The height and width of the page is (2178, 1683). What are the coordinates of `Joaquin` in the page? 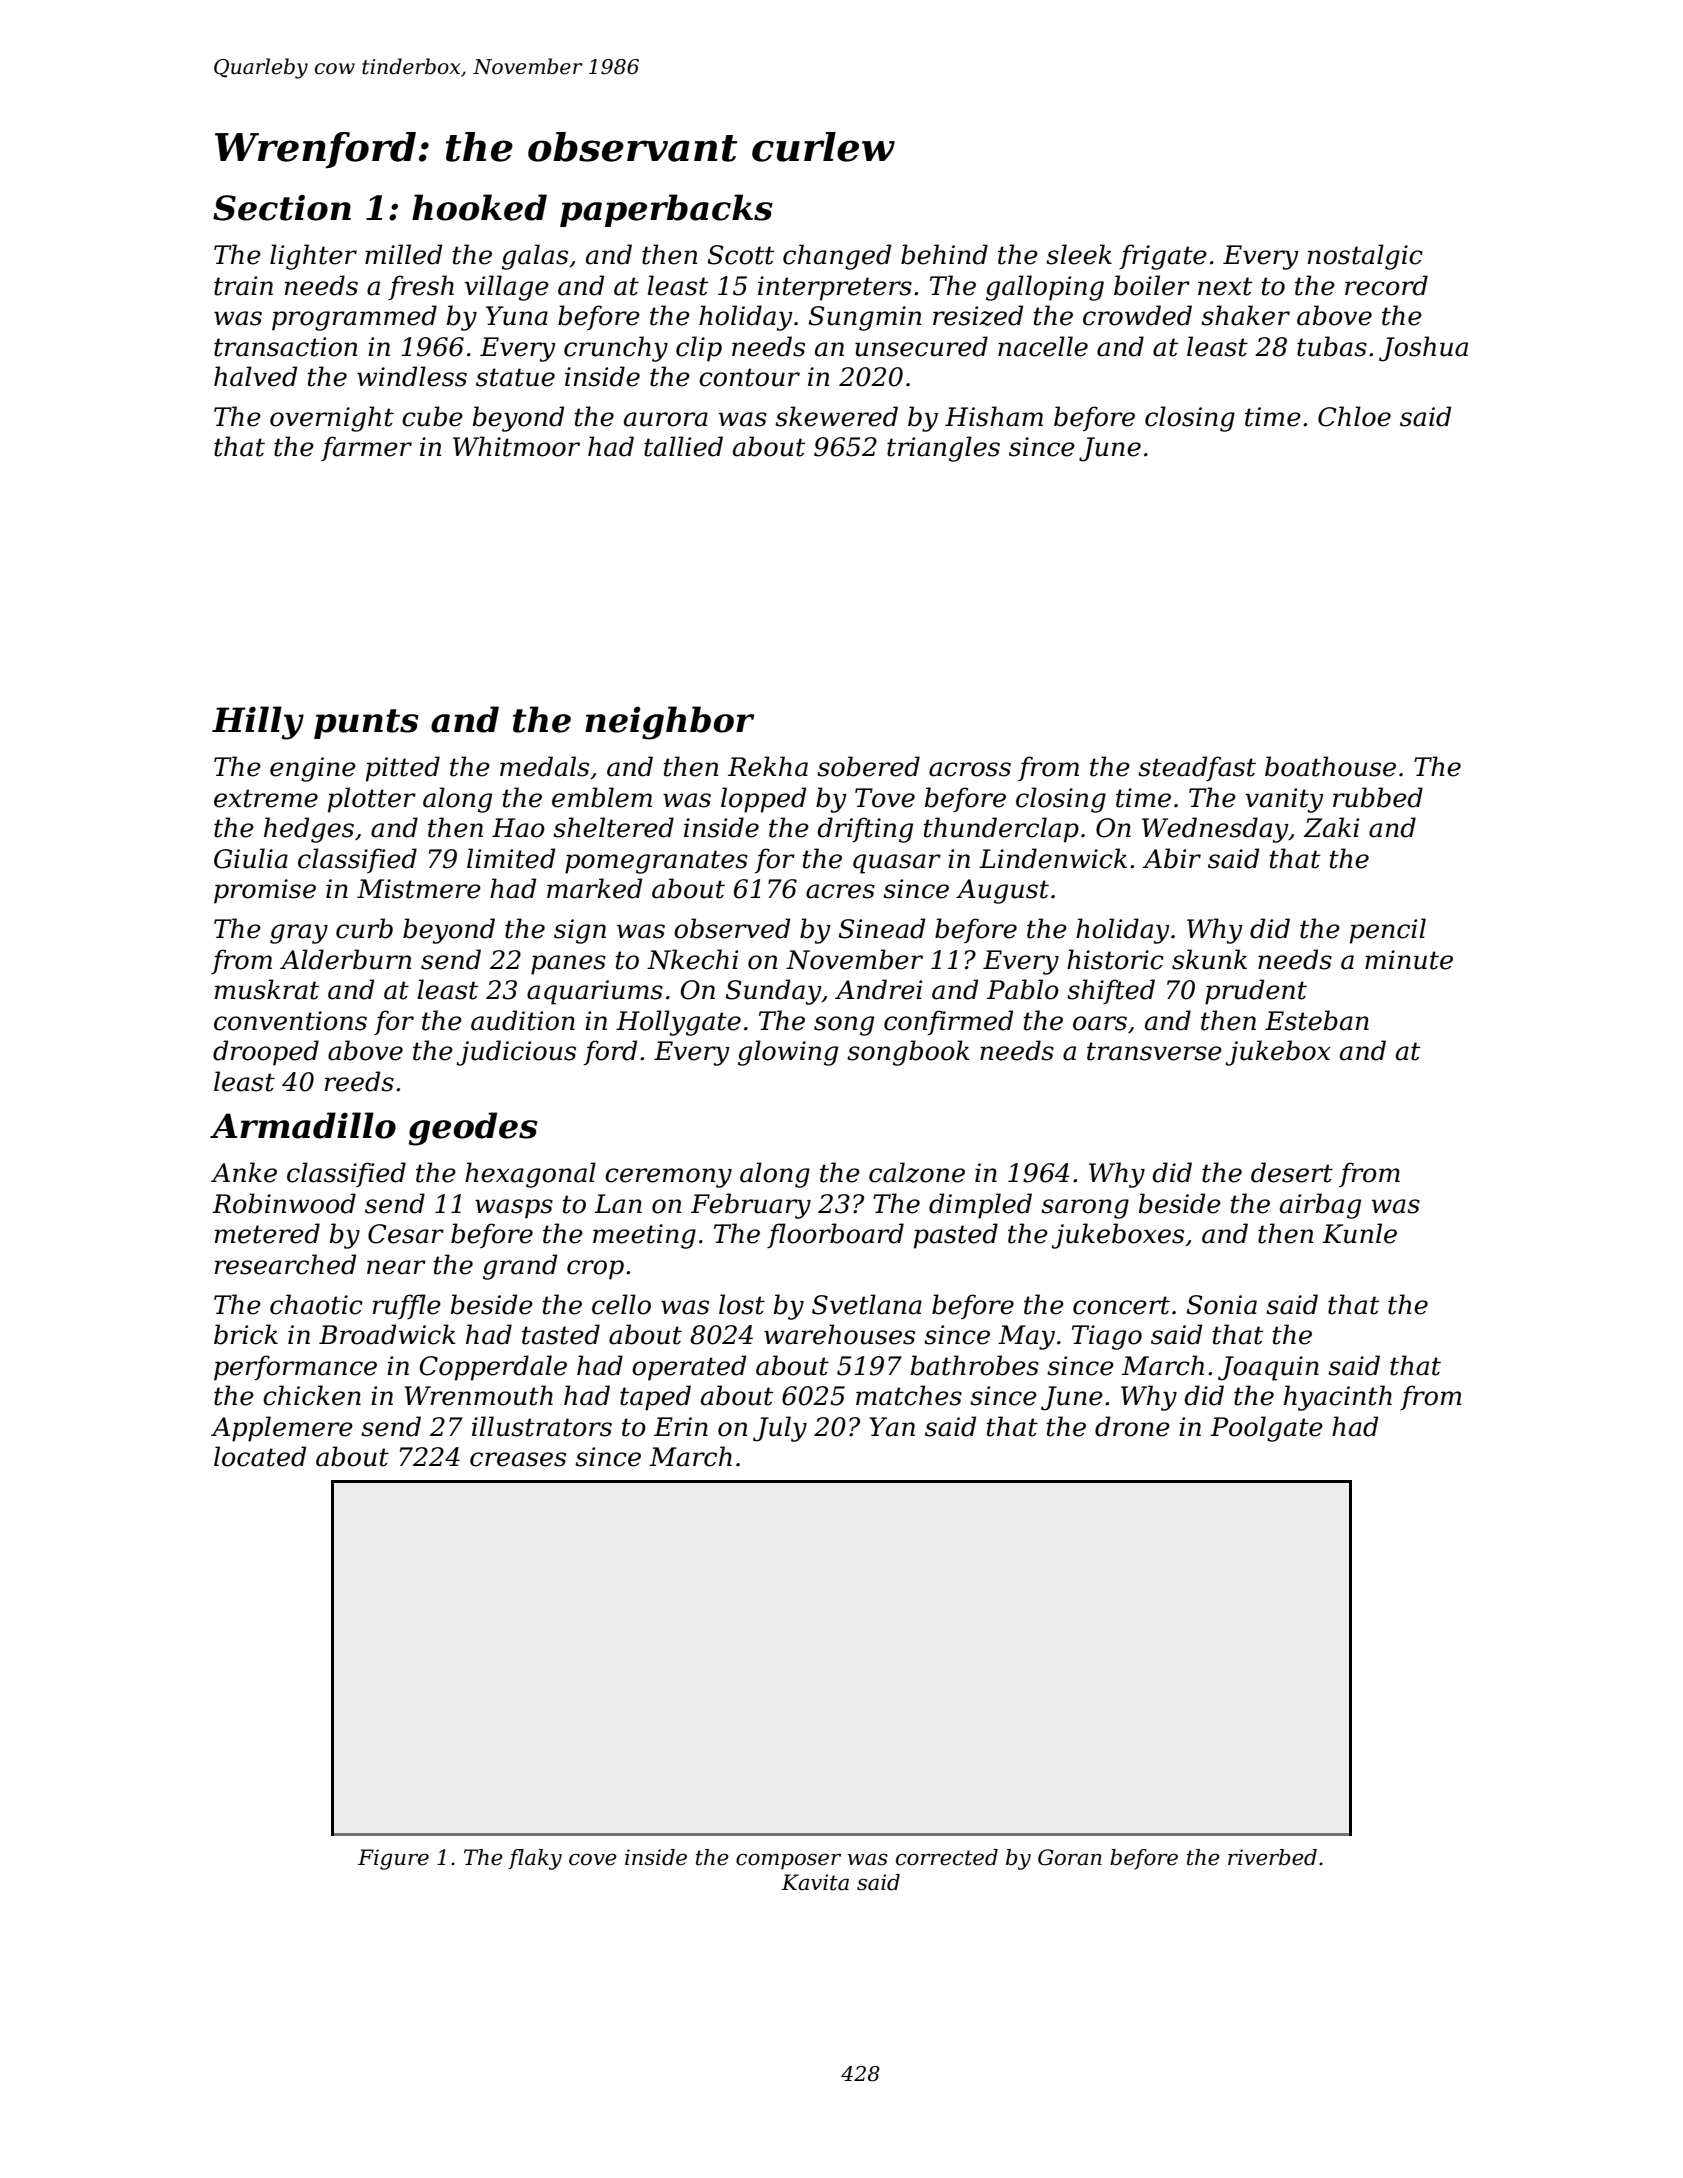 It's located at (1268, 1368).
